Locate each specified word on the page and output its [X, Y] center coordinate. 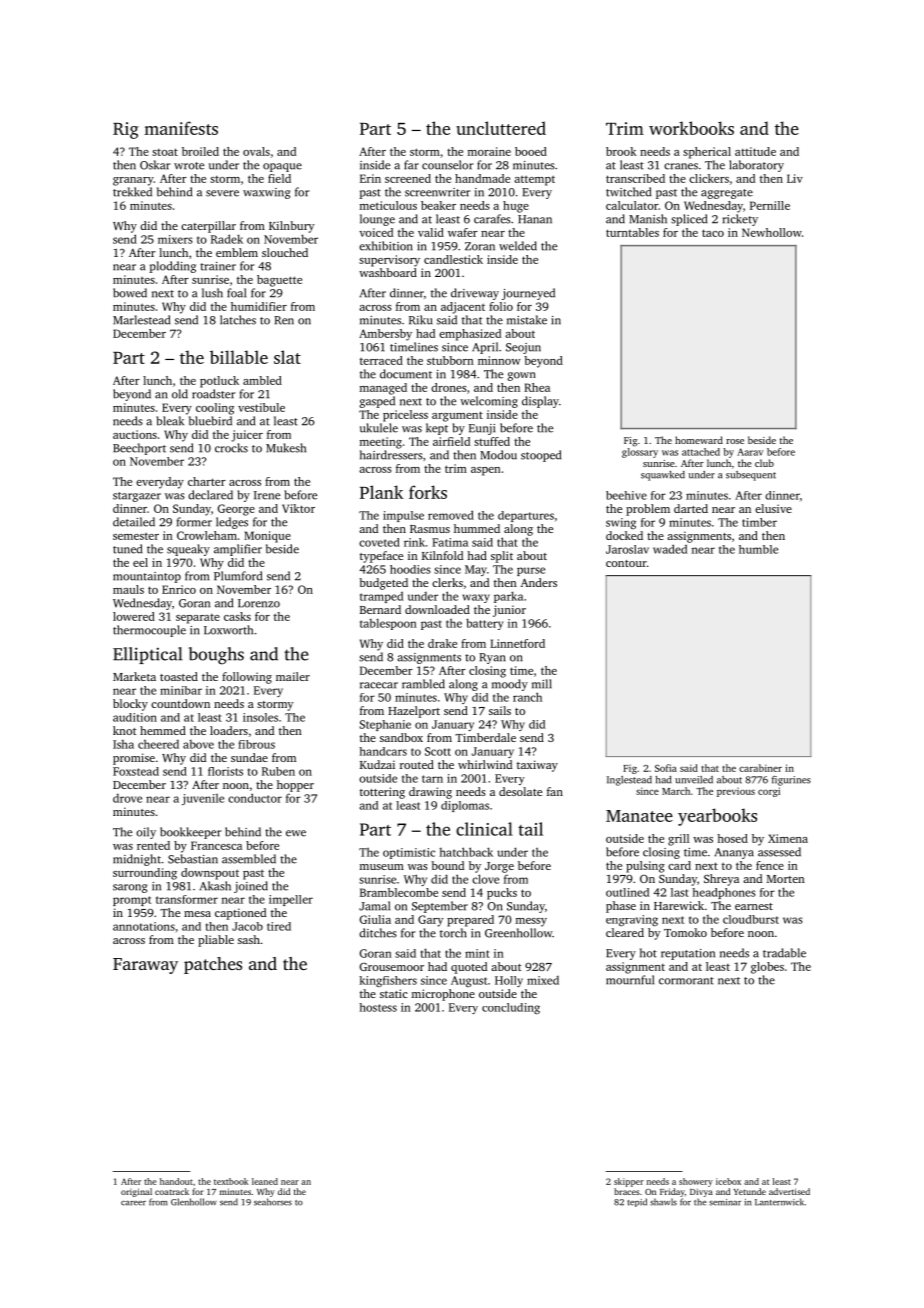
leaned [265, 1181]
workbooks [691, 128]
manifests [181, 128]
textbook [231, 1181]
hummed [477, 528]
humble [758, 549]
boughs [216, 656]
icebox [728, 1181]
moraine [489, 151]
